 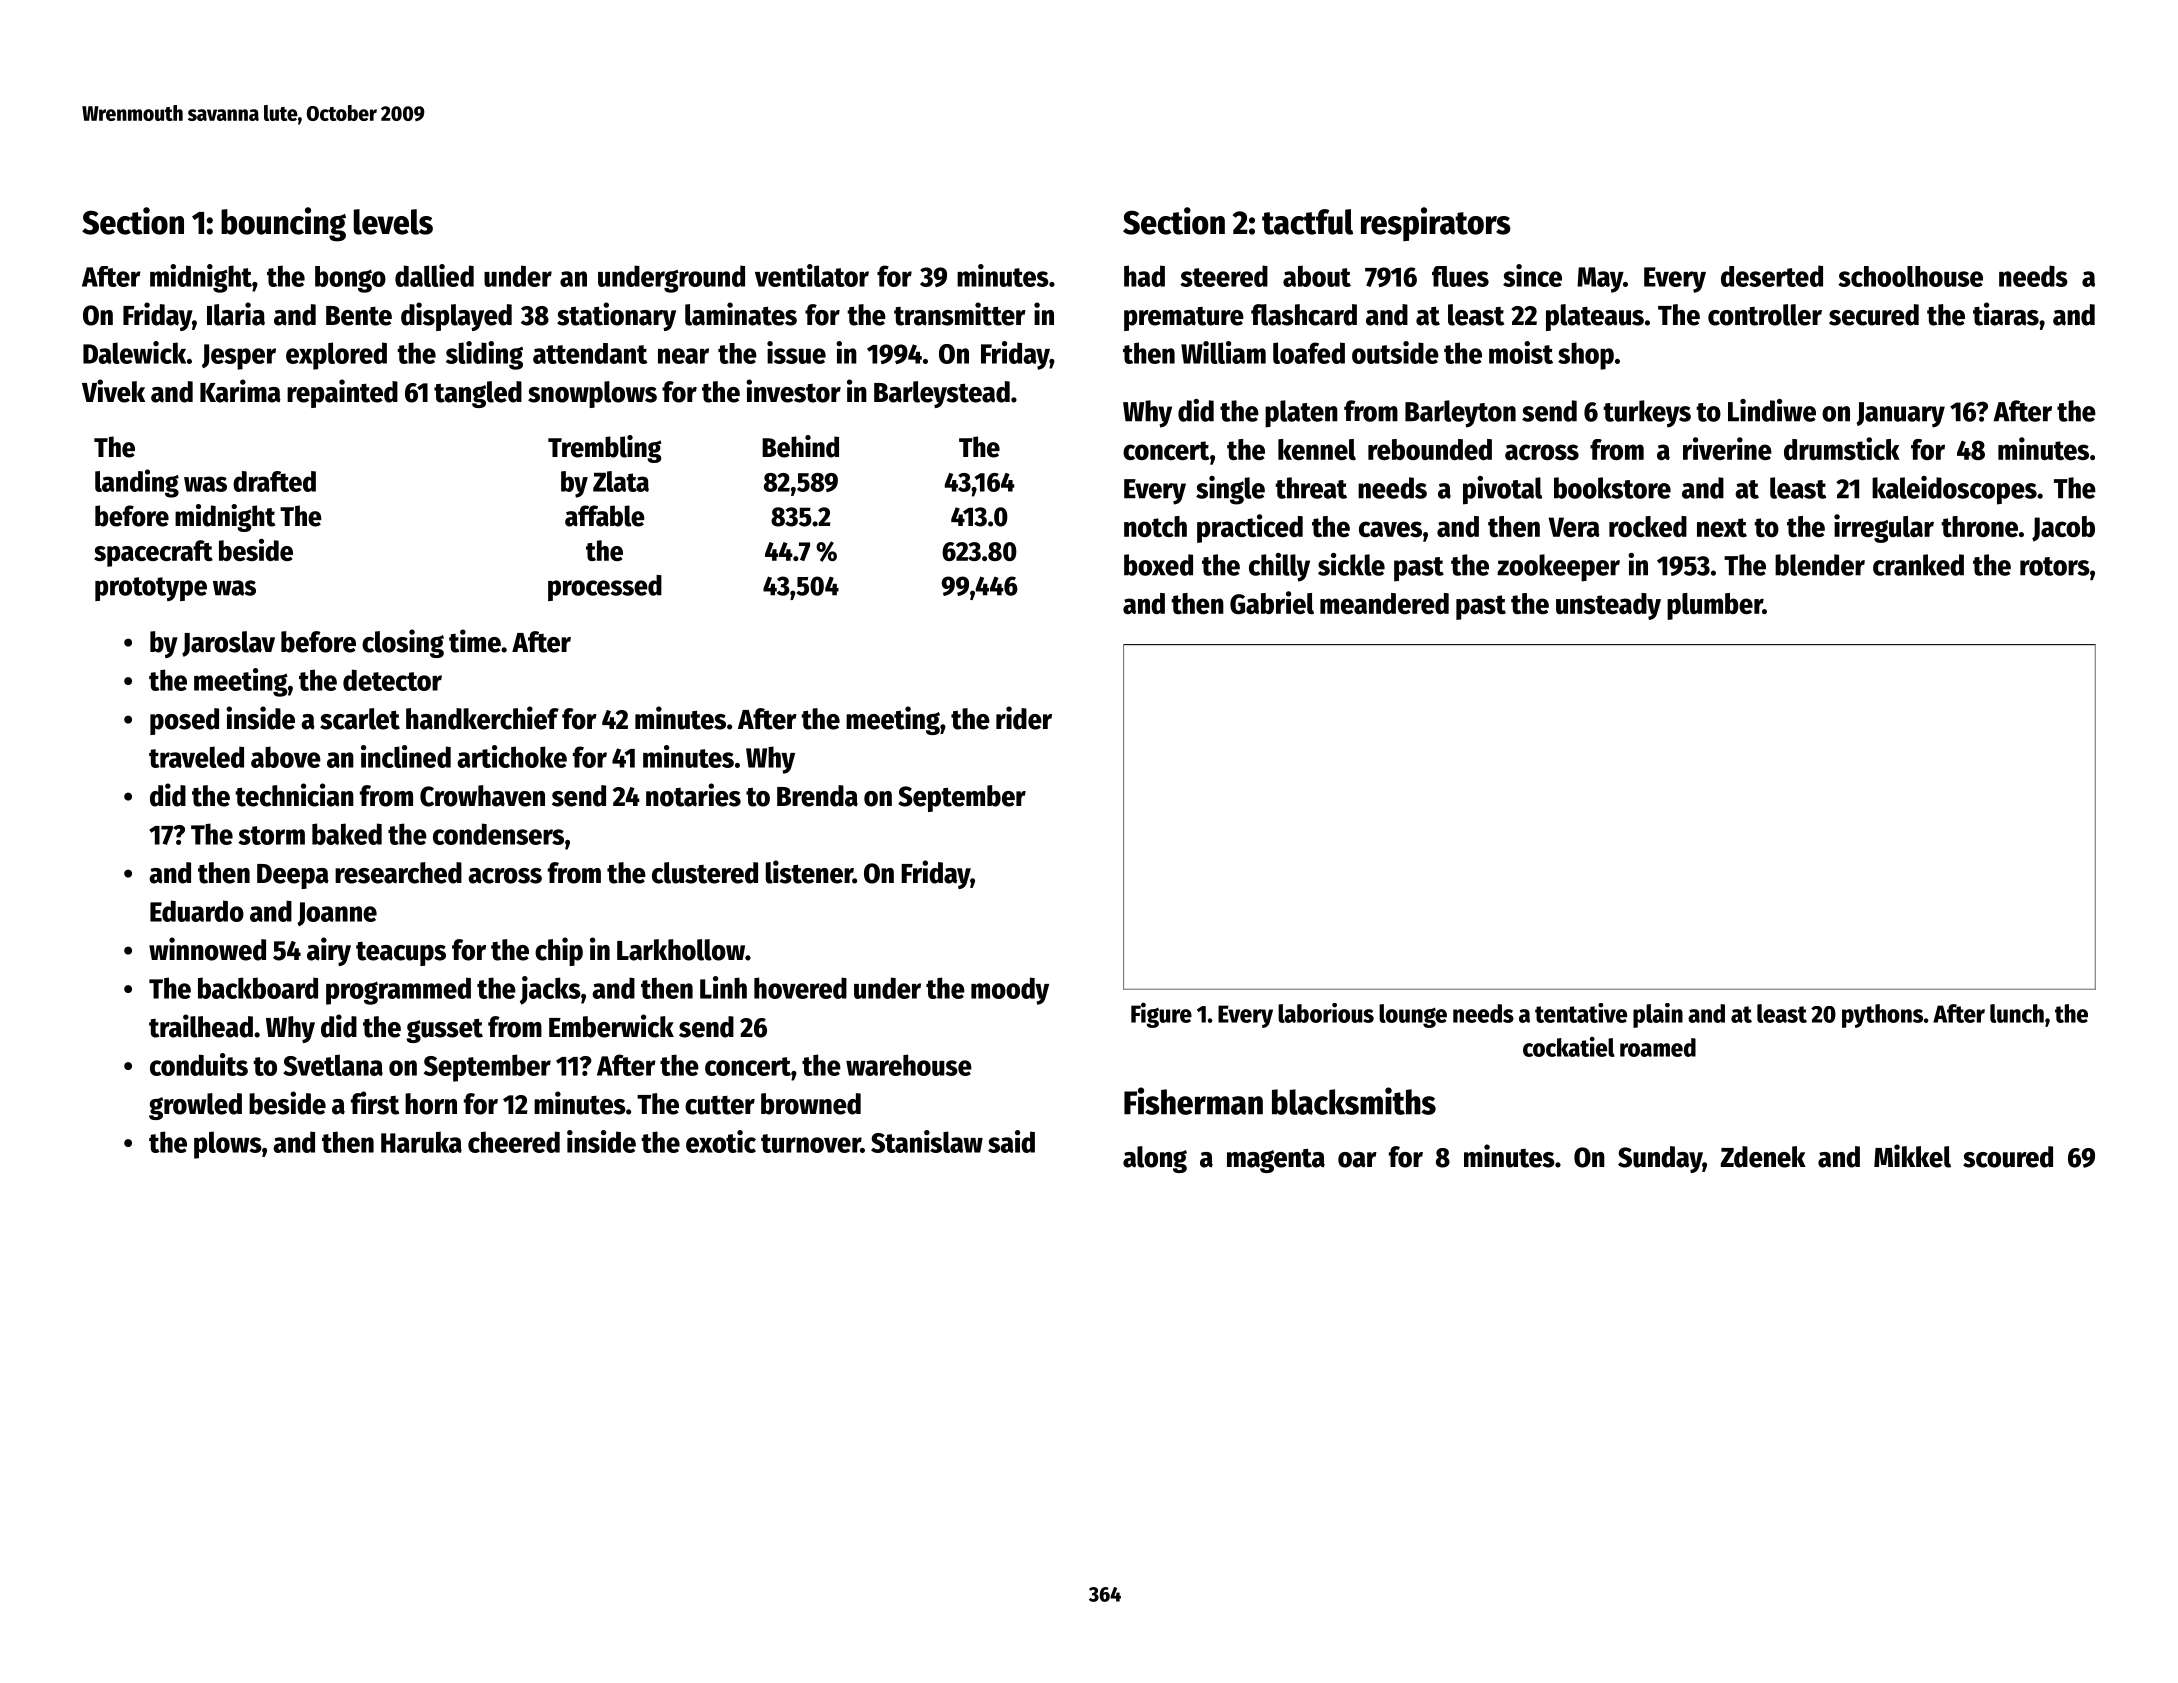 What do you see at coordinates (1765, 315) in the document?
I see `controller` at bounding box center [1765, 315].
